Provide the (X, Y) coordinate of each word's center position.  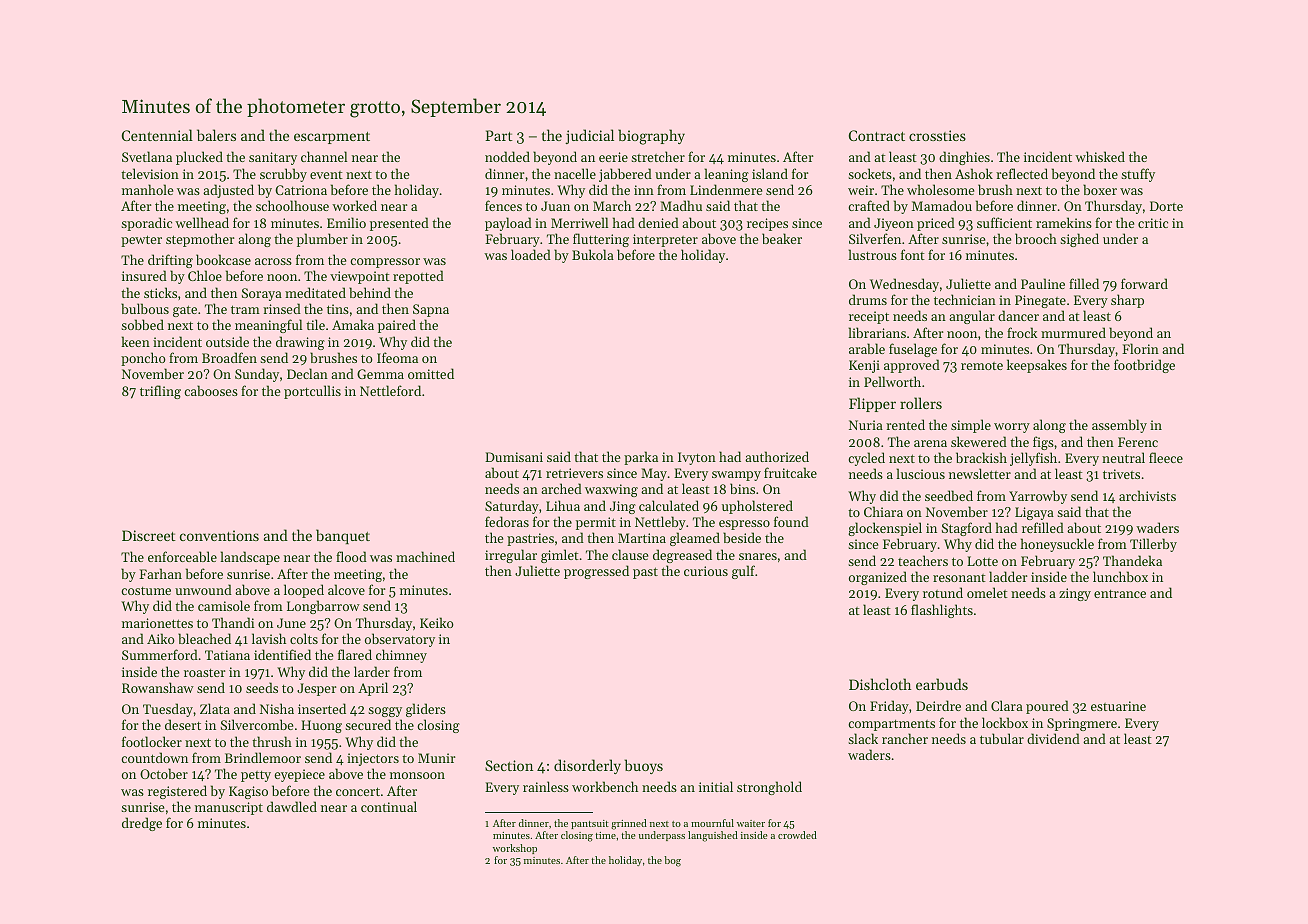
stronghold (769, 788)
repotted (418, 277)
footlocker (152, 741)
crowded (797, 835)
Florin (1140, 348)
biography (651, 137)
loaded (531, 254)
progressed (596, 572)
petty (256, 776)
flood (351, 556)
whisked (1100, 156)
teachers (923, 560)
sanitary (273, 158)
